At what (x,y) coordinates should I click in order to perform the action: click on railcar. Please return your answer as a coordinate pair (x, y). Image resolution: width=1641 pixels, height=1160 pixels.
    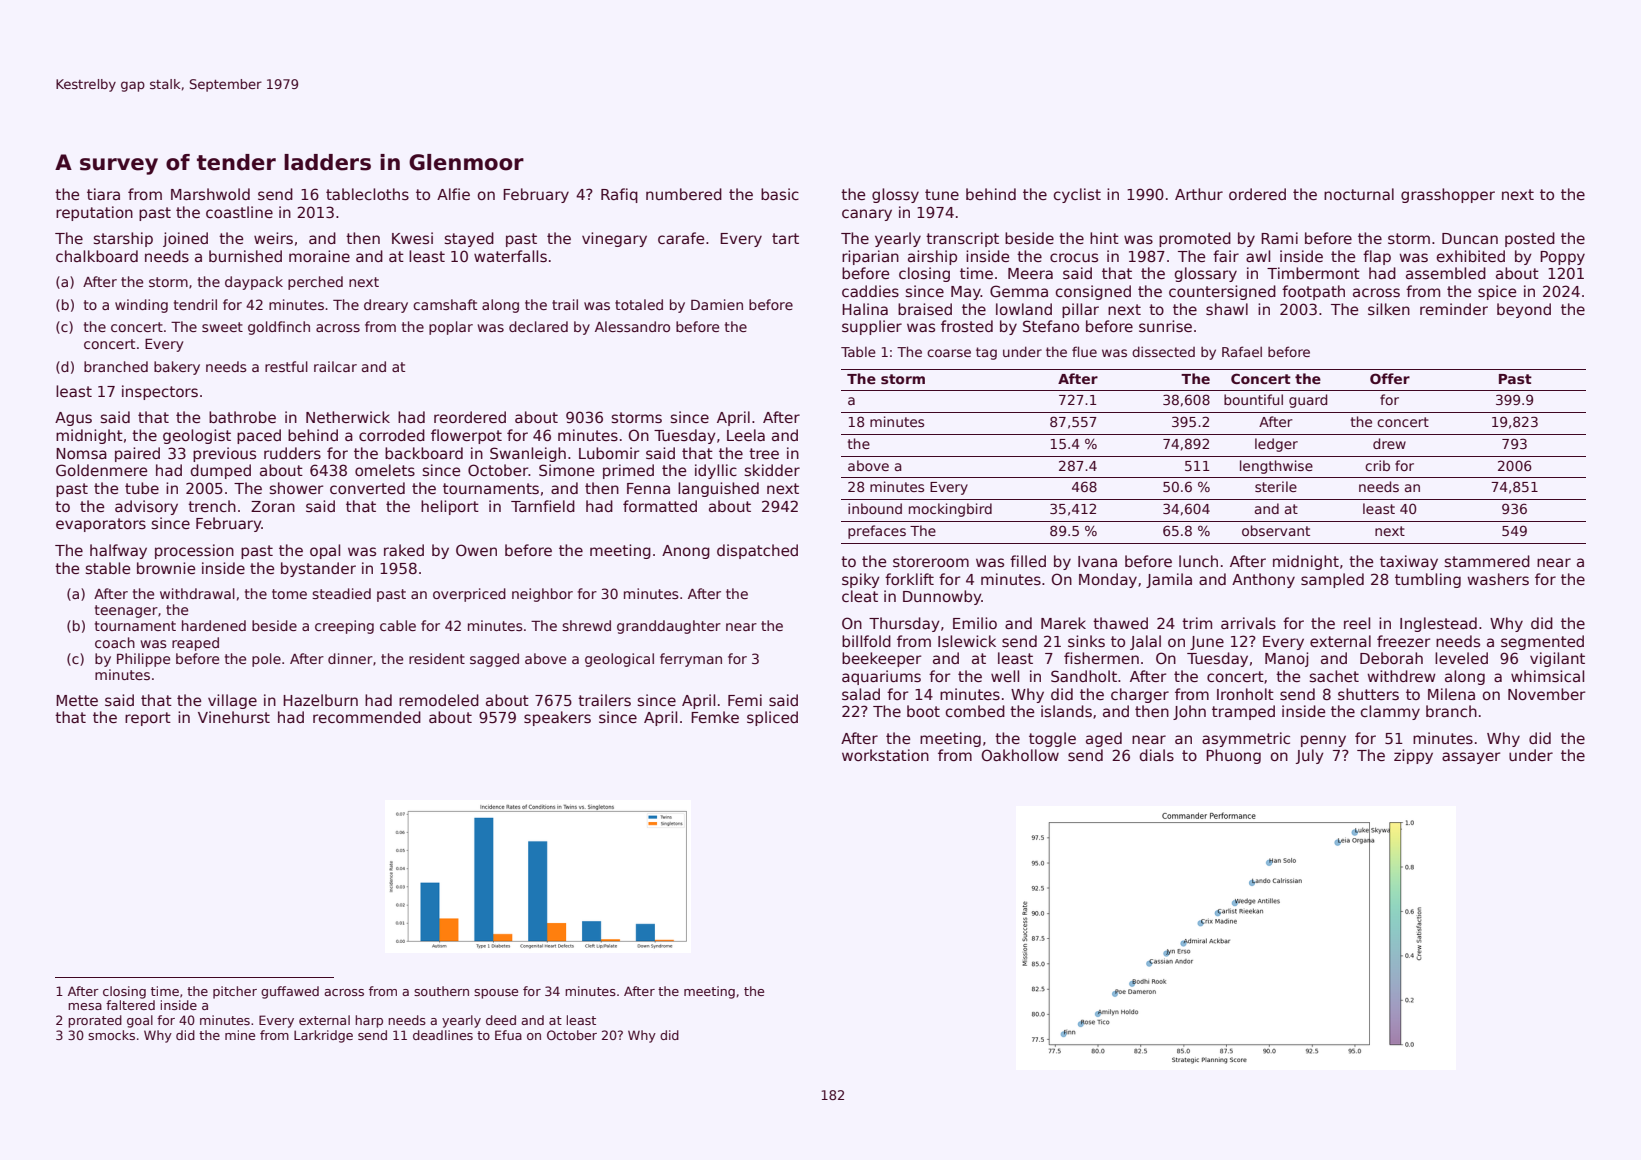
    Looking at the image, I should click on (335, 366).
